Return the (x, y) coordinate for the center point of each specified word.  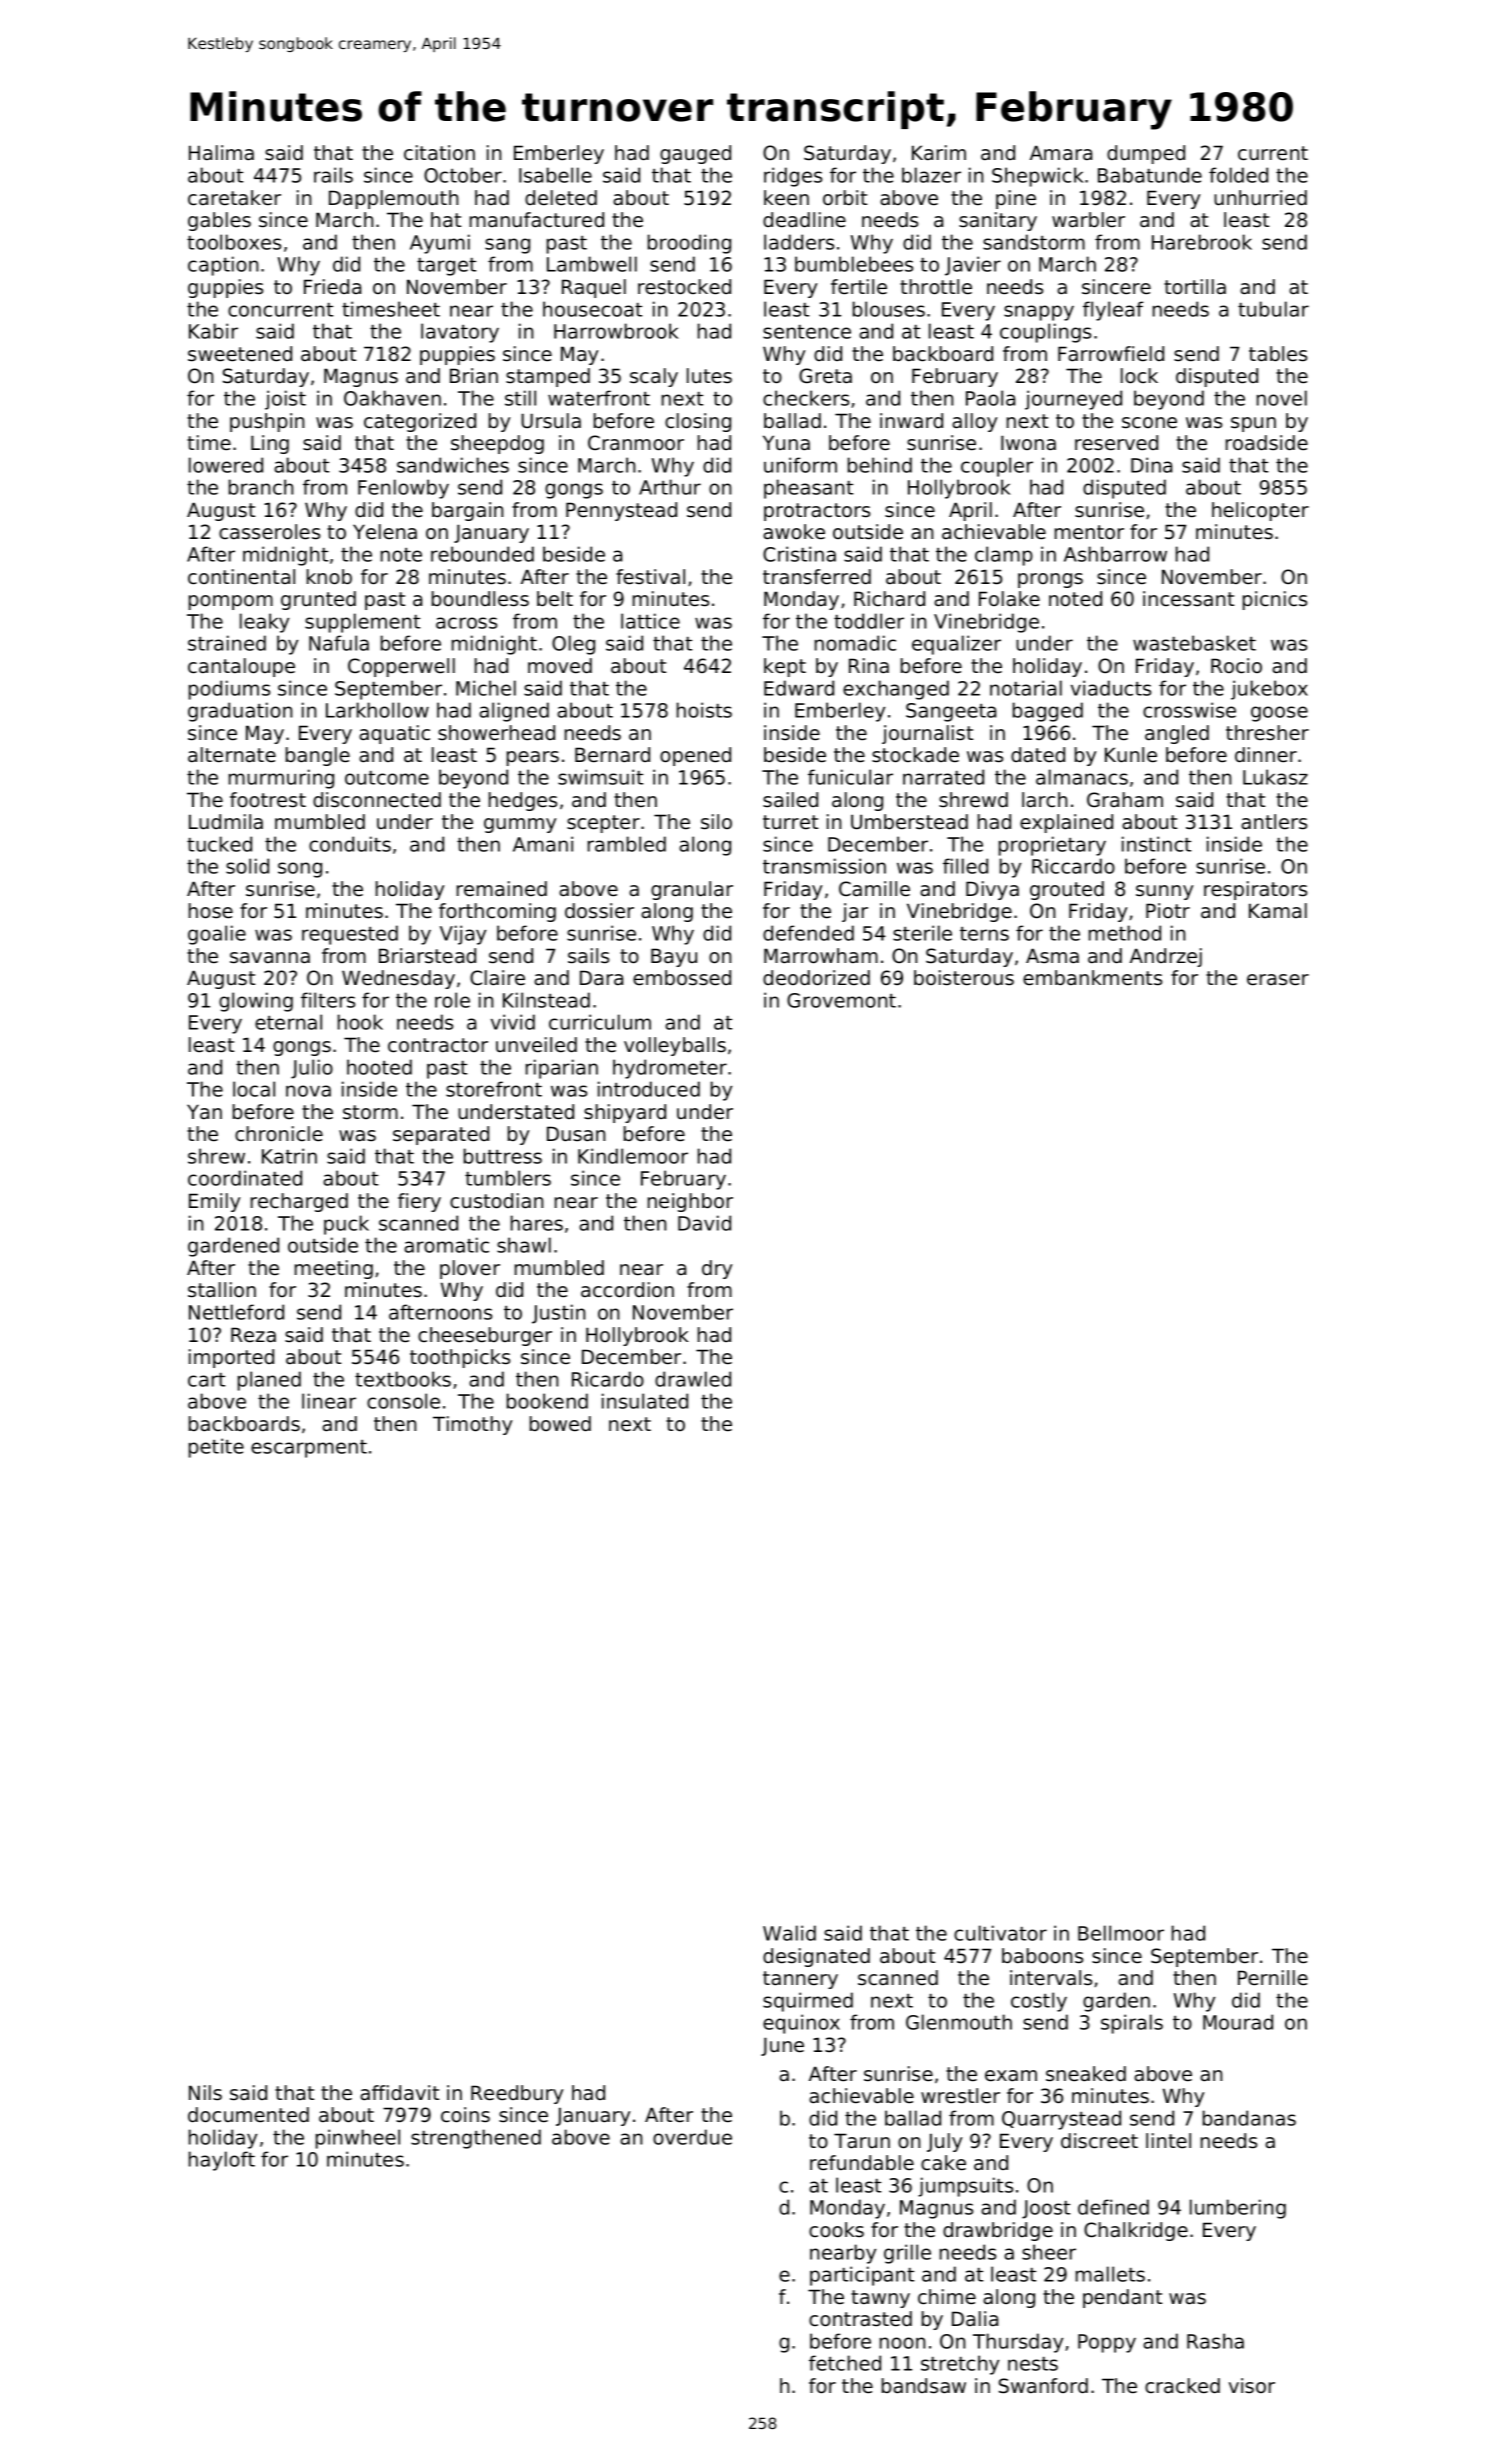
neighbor (690, 1202)
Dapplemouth (393, 199)
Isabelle (555, 175)
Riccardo (1073, 866)
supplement (362, 623)
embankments (1092, 978)
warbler (1088, 220)
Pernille (1273, 1978)
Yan (204, 1112)
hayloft (222, 2161)
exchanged (896, 690)
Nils (205, 2093)
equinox (801, 2024)
